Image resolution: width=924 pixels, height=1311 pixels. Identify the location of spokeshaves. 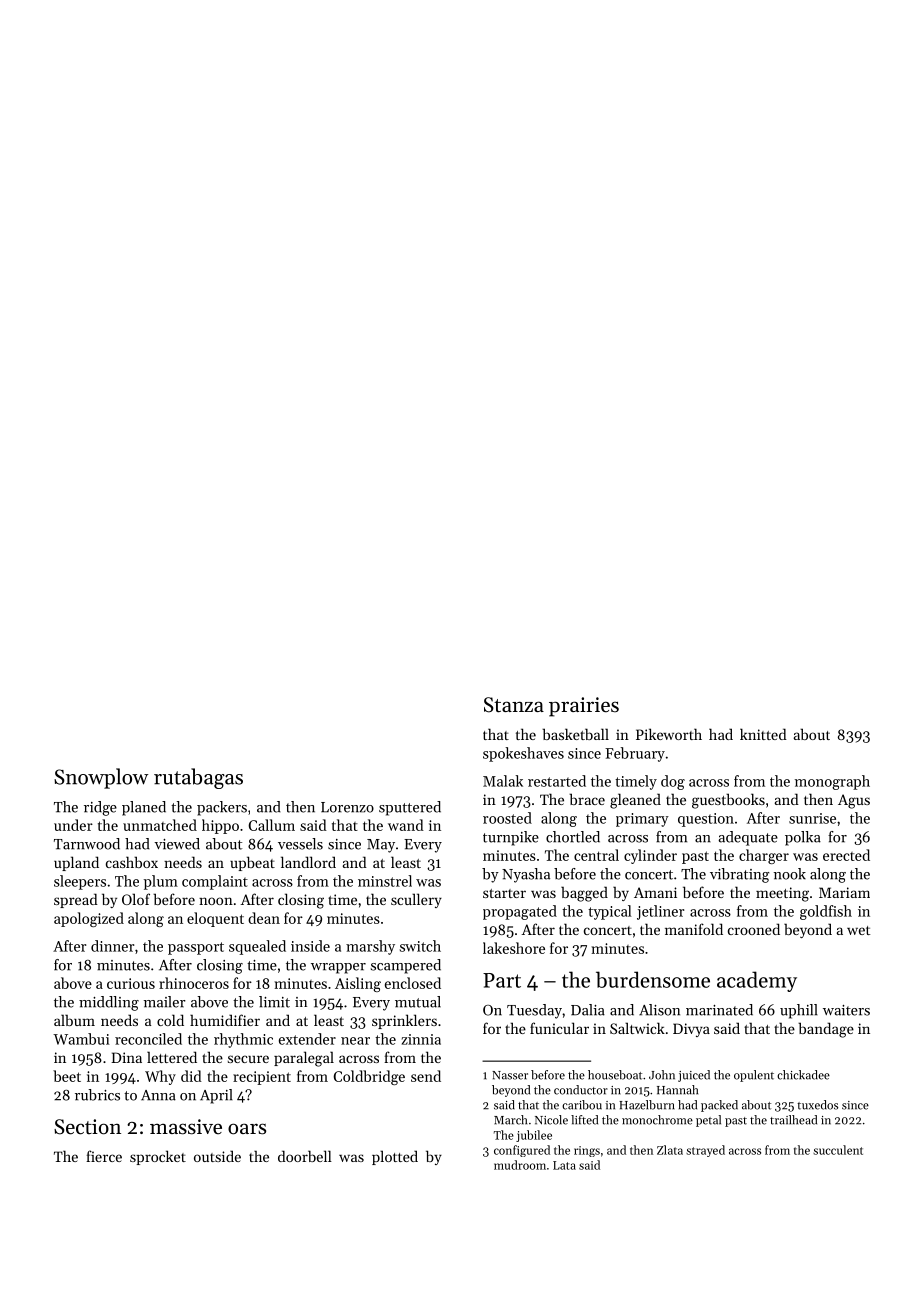
(523, 754).
